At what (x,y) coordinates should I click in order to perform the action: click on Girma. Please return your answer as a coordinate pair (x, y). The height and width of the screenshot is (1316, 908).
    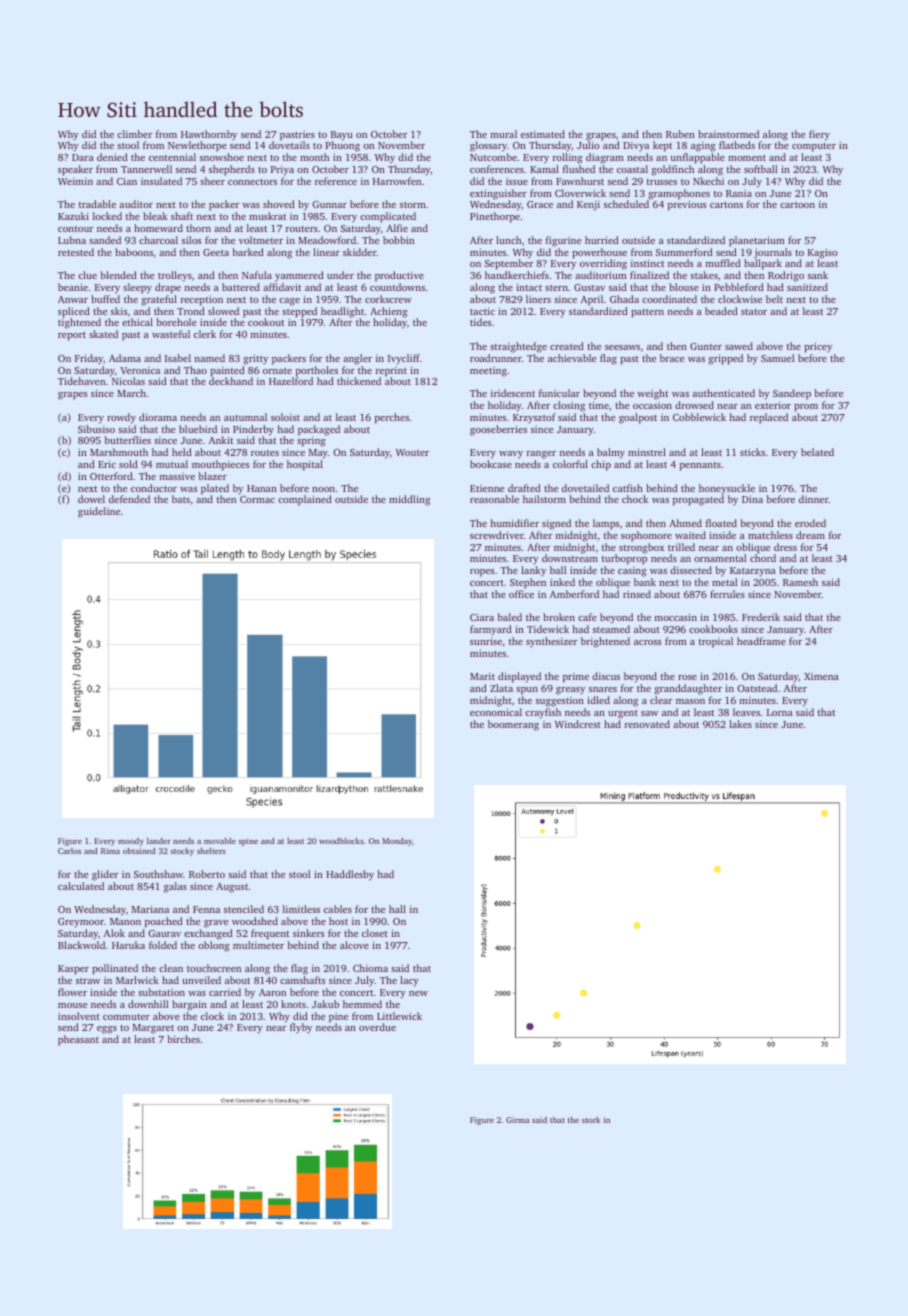
    Looking at the image, I should click on (517, 1120).
